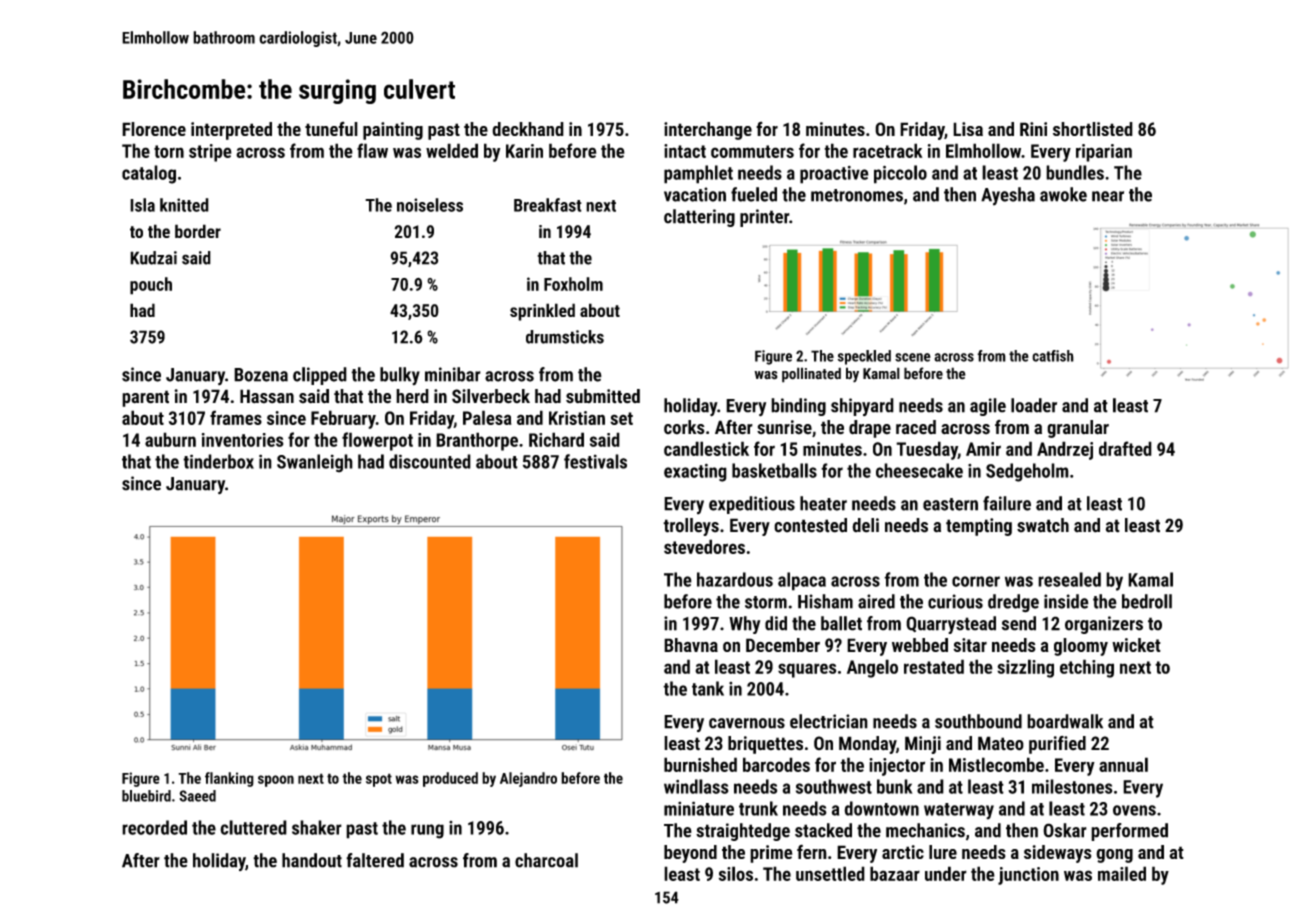  Describe the element at coordinates (979, 527) in the screenshot. I see `tempting` at that location.
